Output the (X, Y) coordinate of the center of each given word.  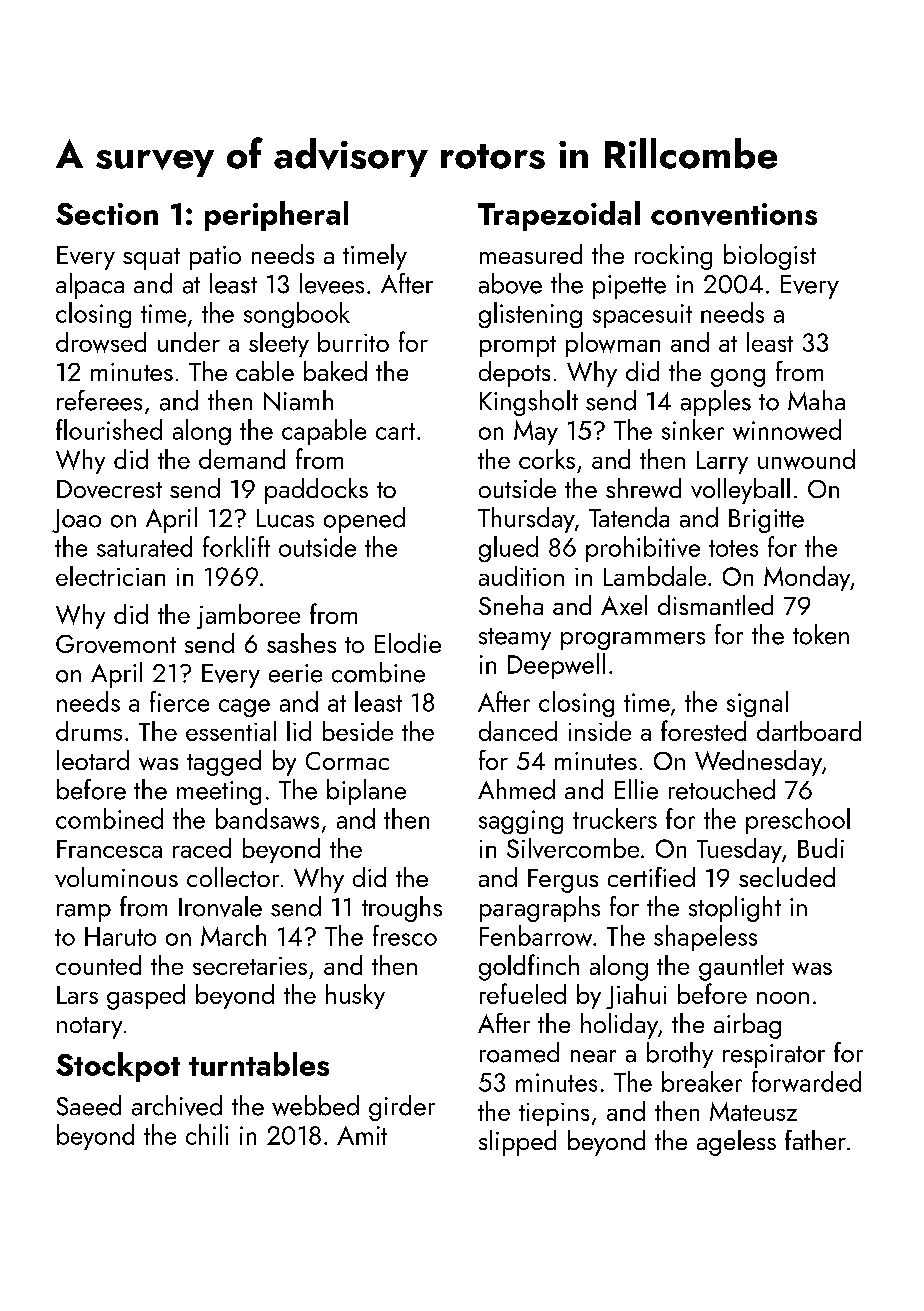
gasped (146, 997)
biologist (770, 257)
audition (521, 576)
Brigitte (766, 521)
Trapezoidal (559, 216)
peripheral (276, 216)
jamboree (248, 616)
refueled (523, 993)
